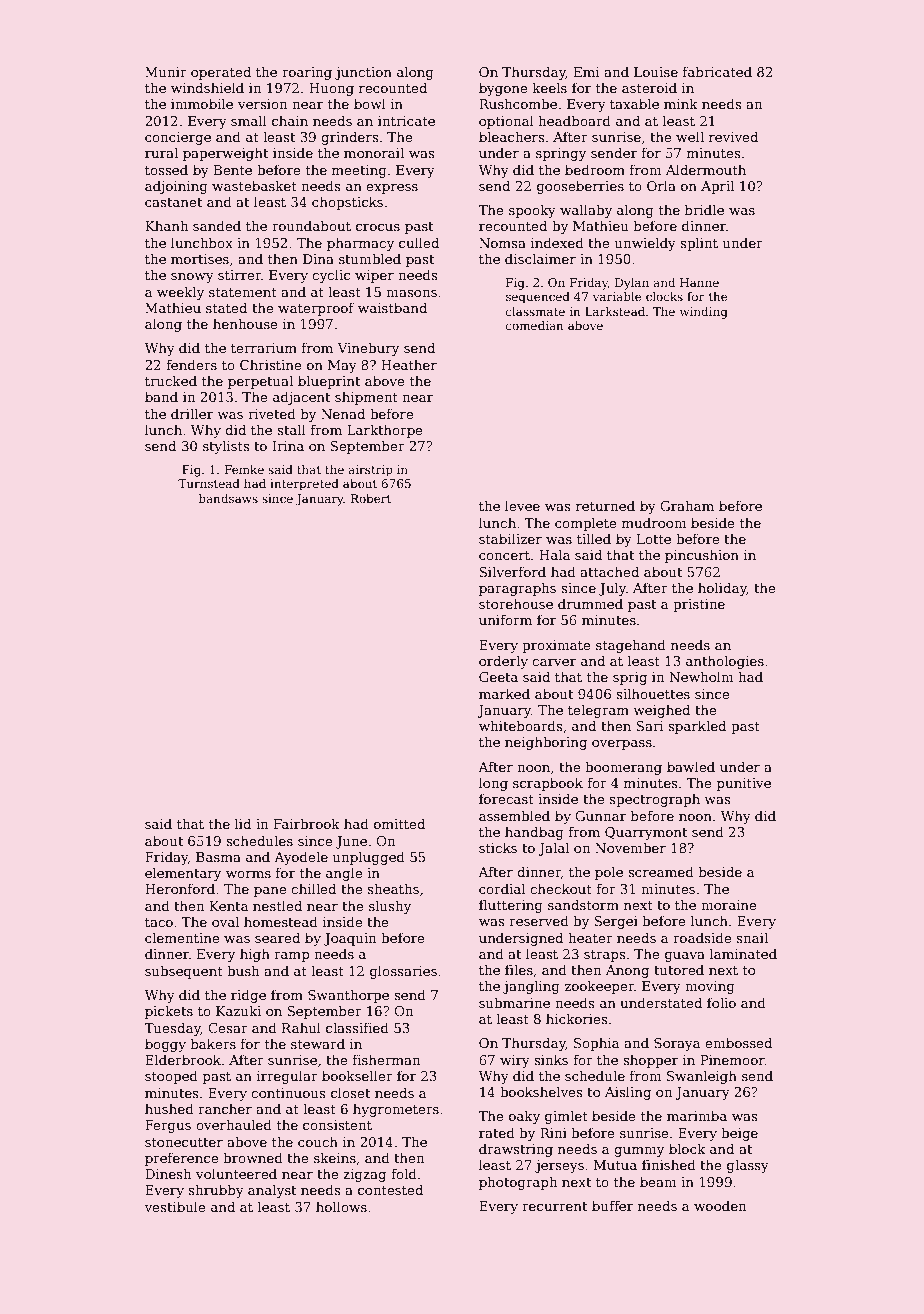 The image size is (924, 1314). What do you see at coordinates (363, 73) in the screenshot?
I see `junction` at bounding box center [363, 73].
